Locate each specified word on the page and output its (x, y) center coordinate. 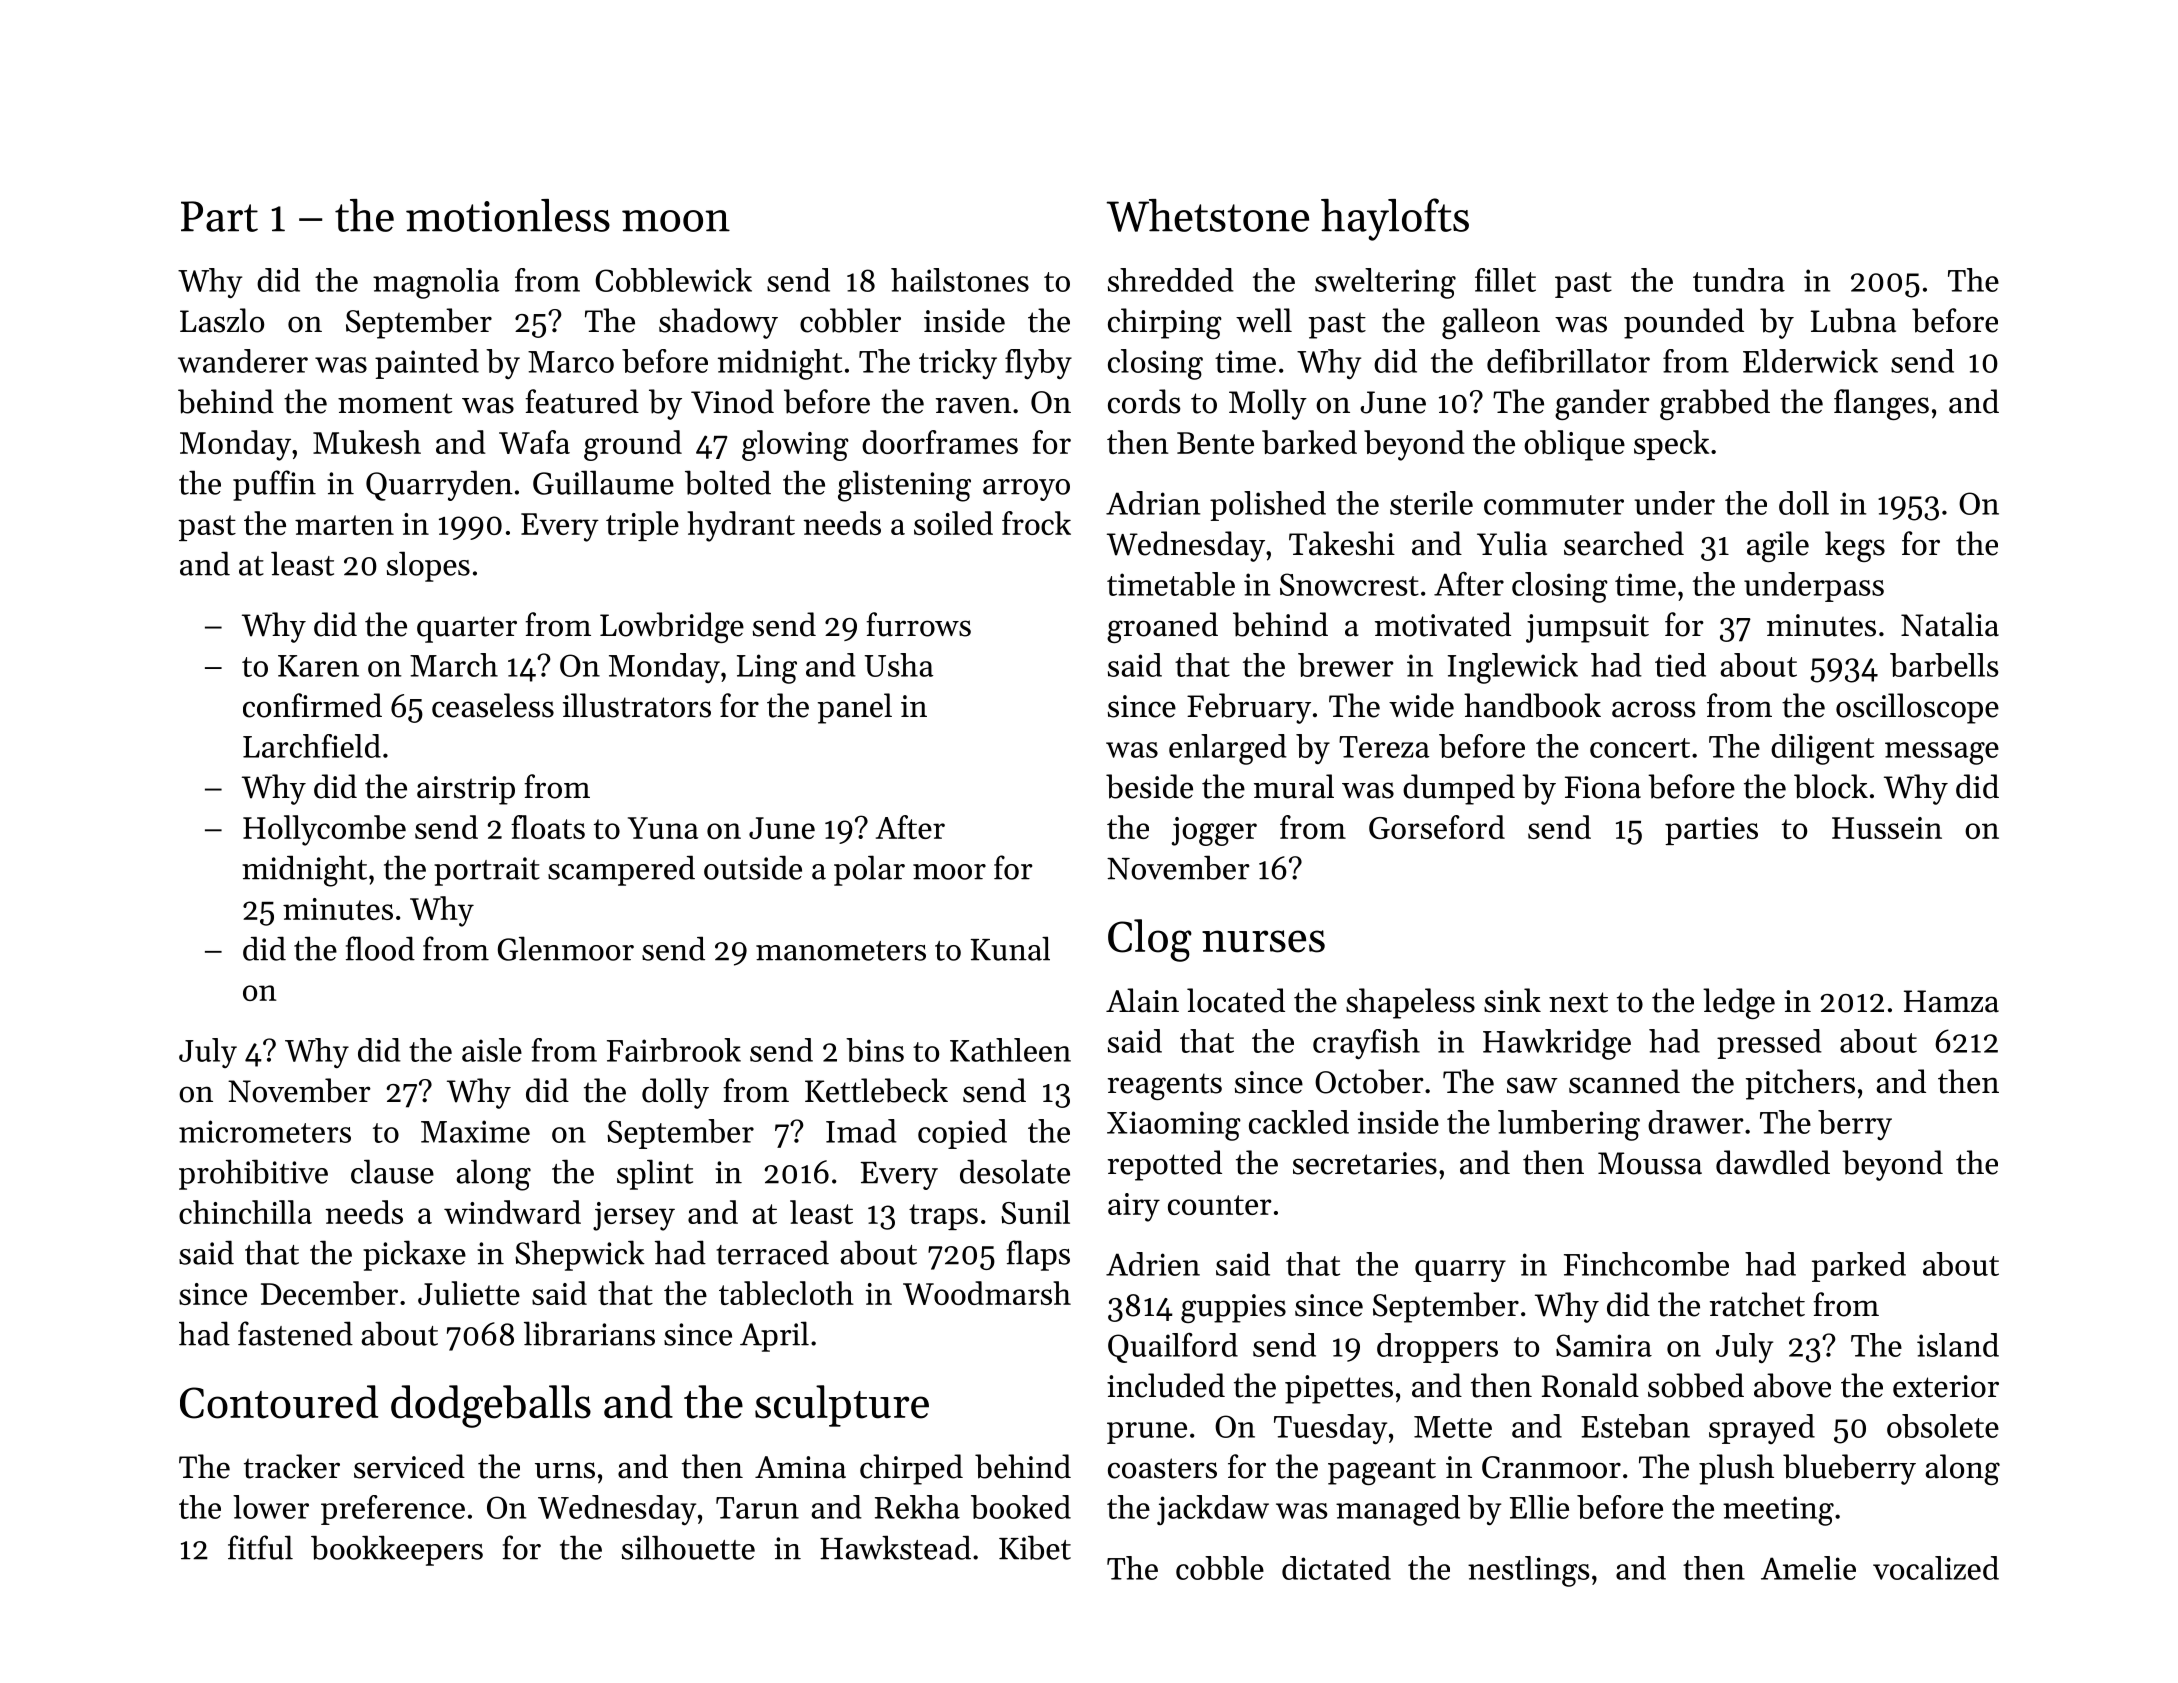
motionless (508, 215)
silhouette (688, 1547)
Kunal (1010, 948)
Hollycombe (324, 830)
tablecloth (786, 1293)
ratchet (1757, 1304)
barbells (1944, 665)
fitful (260, 1547)
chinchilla (245, 1212)
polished (1268, 506)
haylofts (1395, 219)
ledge (1739, 1003)
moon (676, 221)
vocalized (1936, 1568)
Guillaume (603, 482)
